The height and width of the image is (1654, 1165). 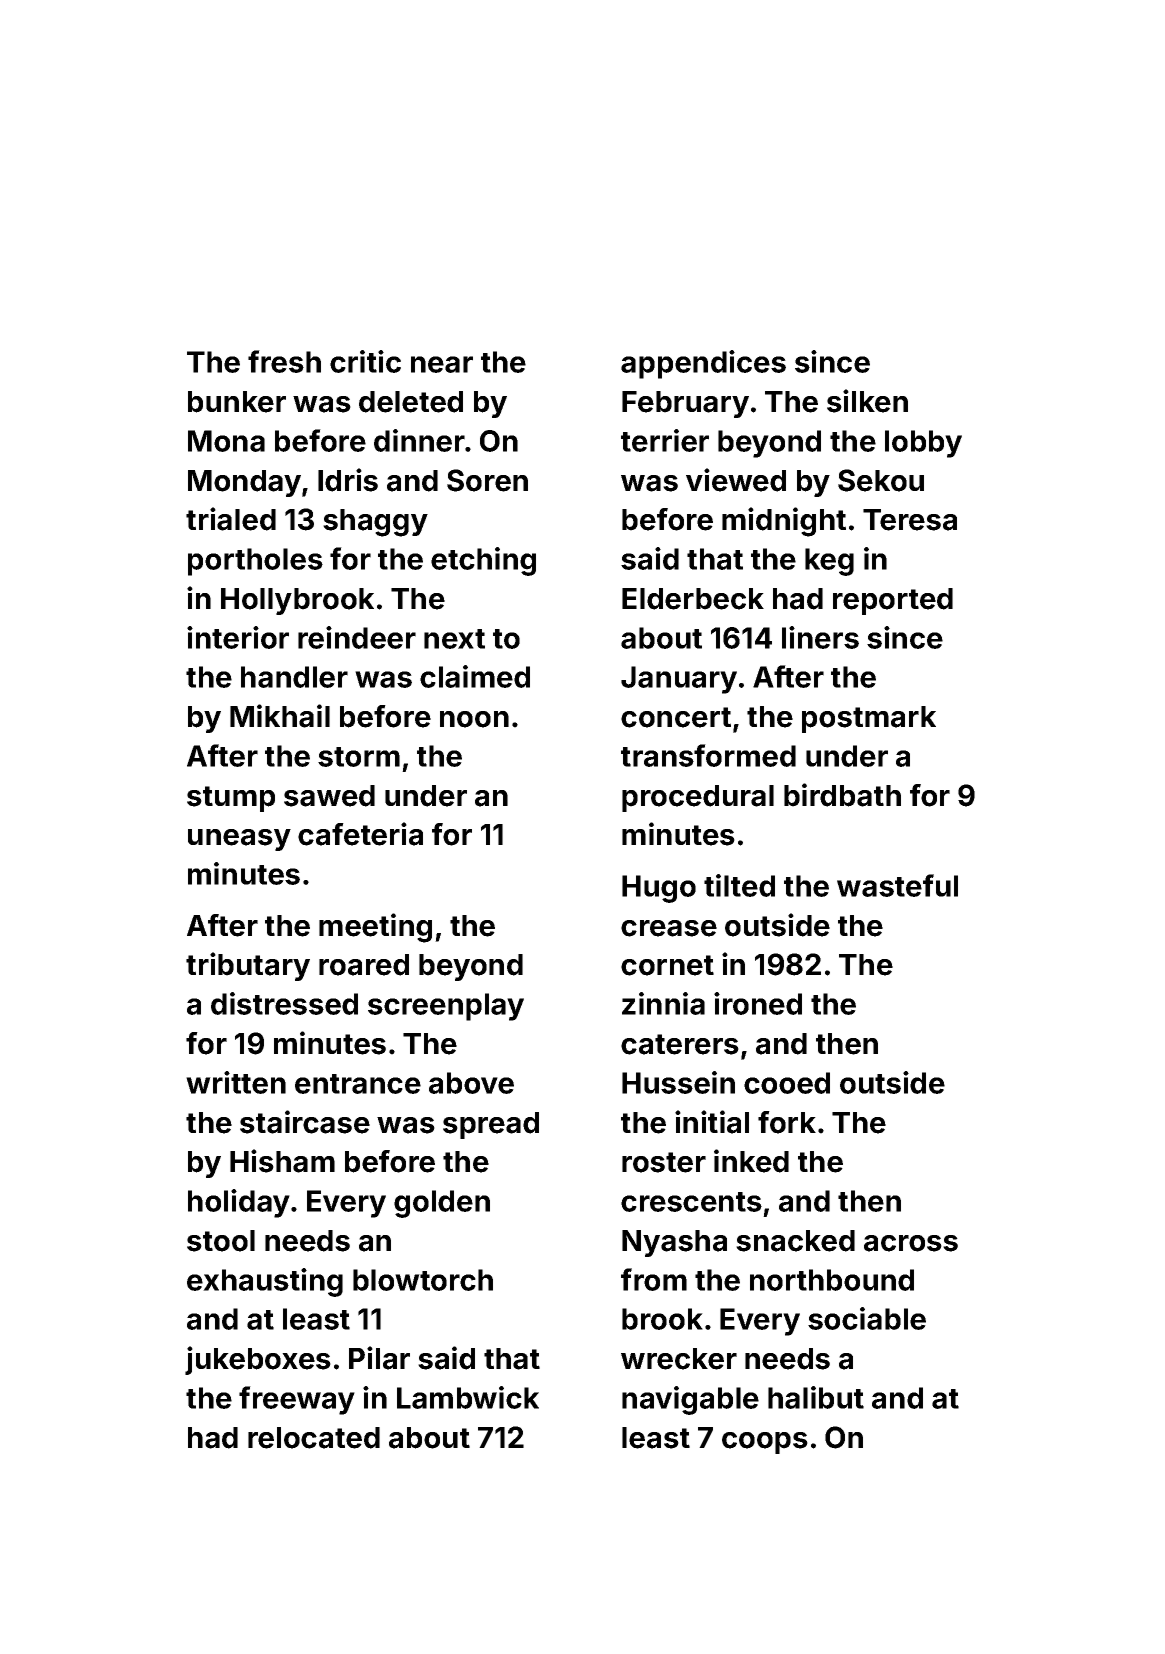 What do you see at coordinates (663, 1003) in the image?
I see `zinnia` at bounding box center [663, 1003].
